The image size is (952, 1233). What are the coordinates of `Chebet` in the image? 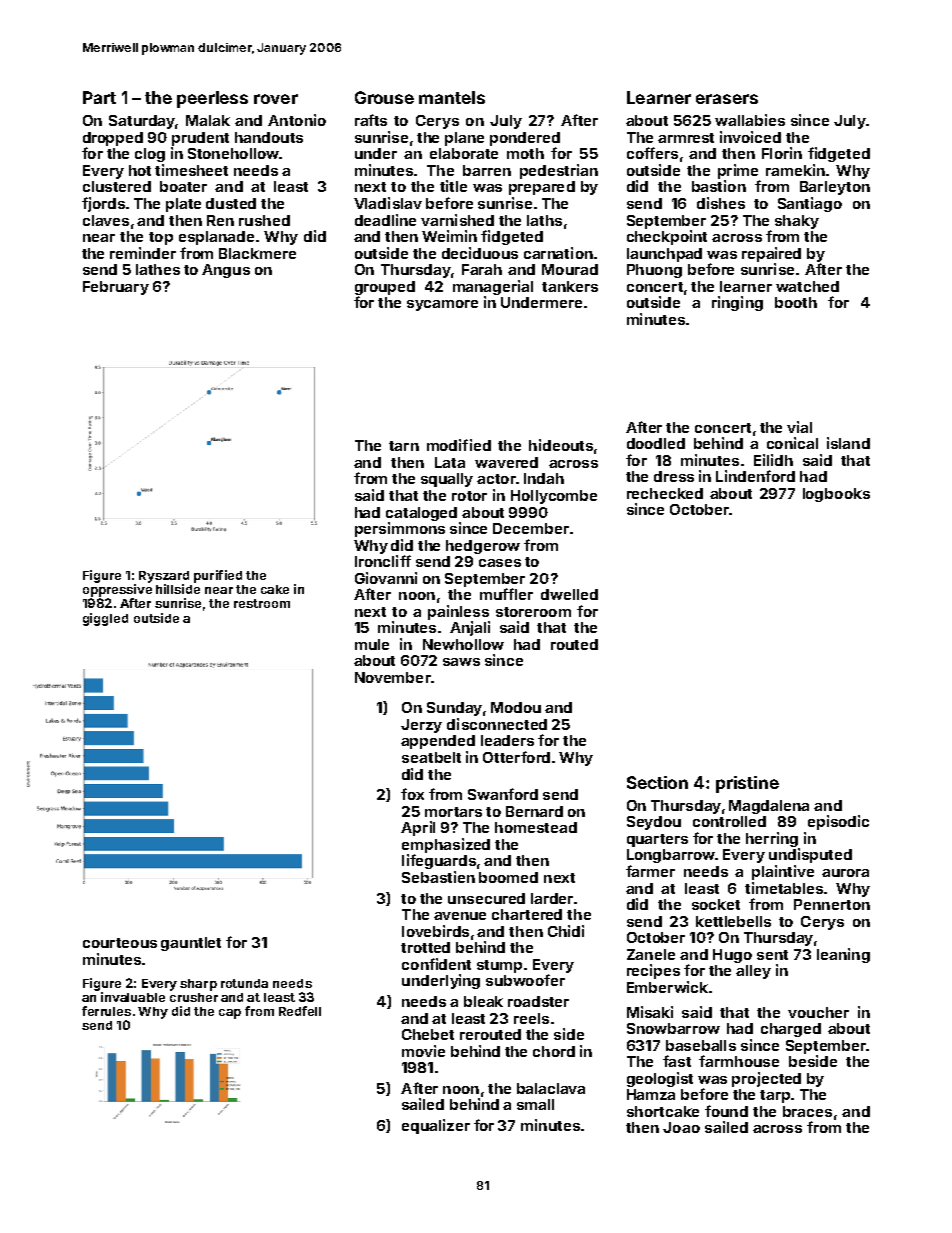 It's located at (428, 1034).
